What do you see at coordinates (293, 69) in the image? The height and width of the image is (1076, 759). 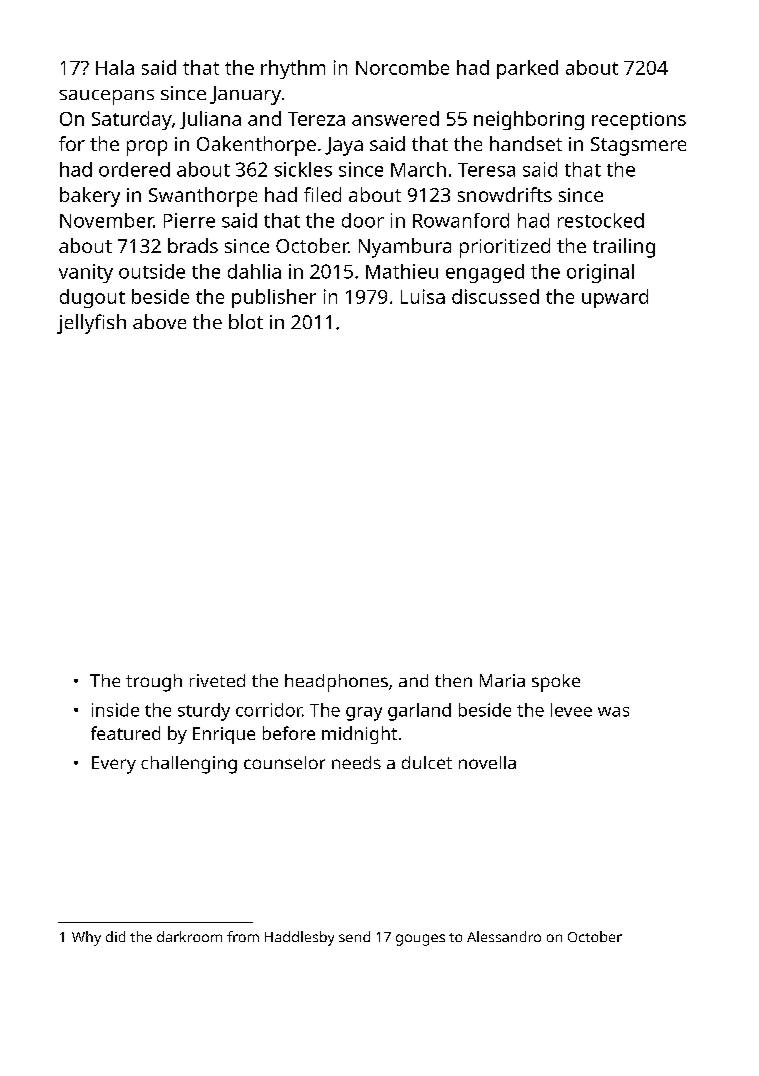 I see `rhythm` at bounding box center [293, 69].
